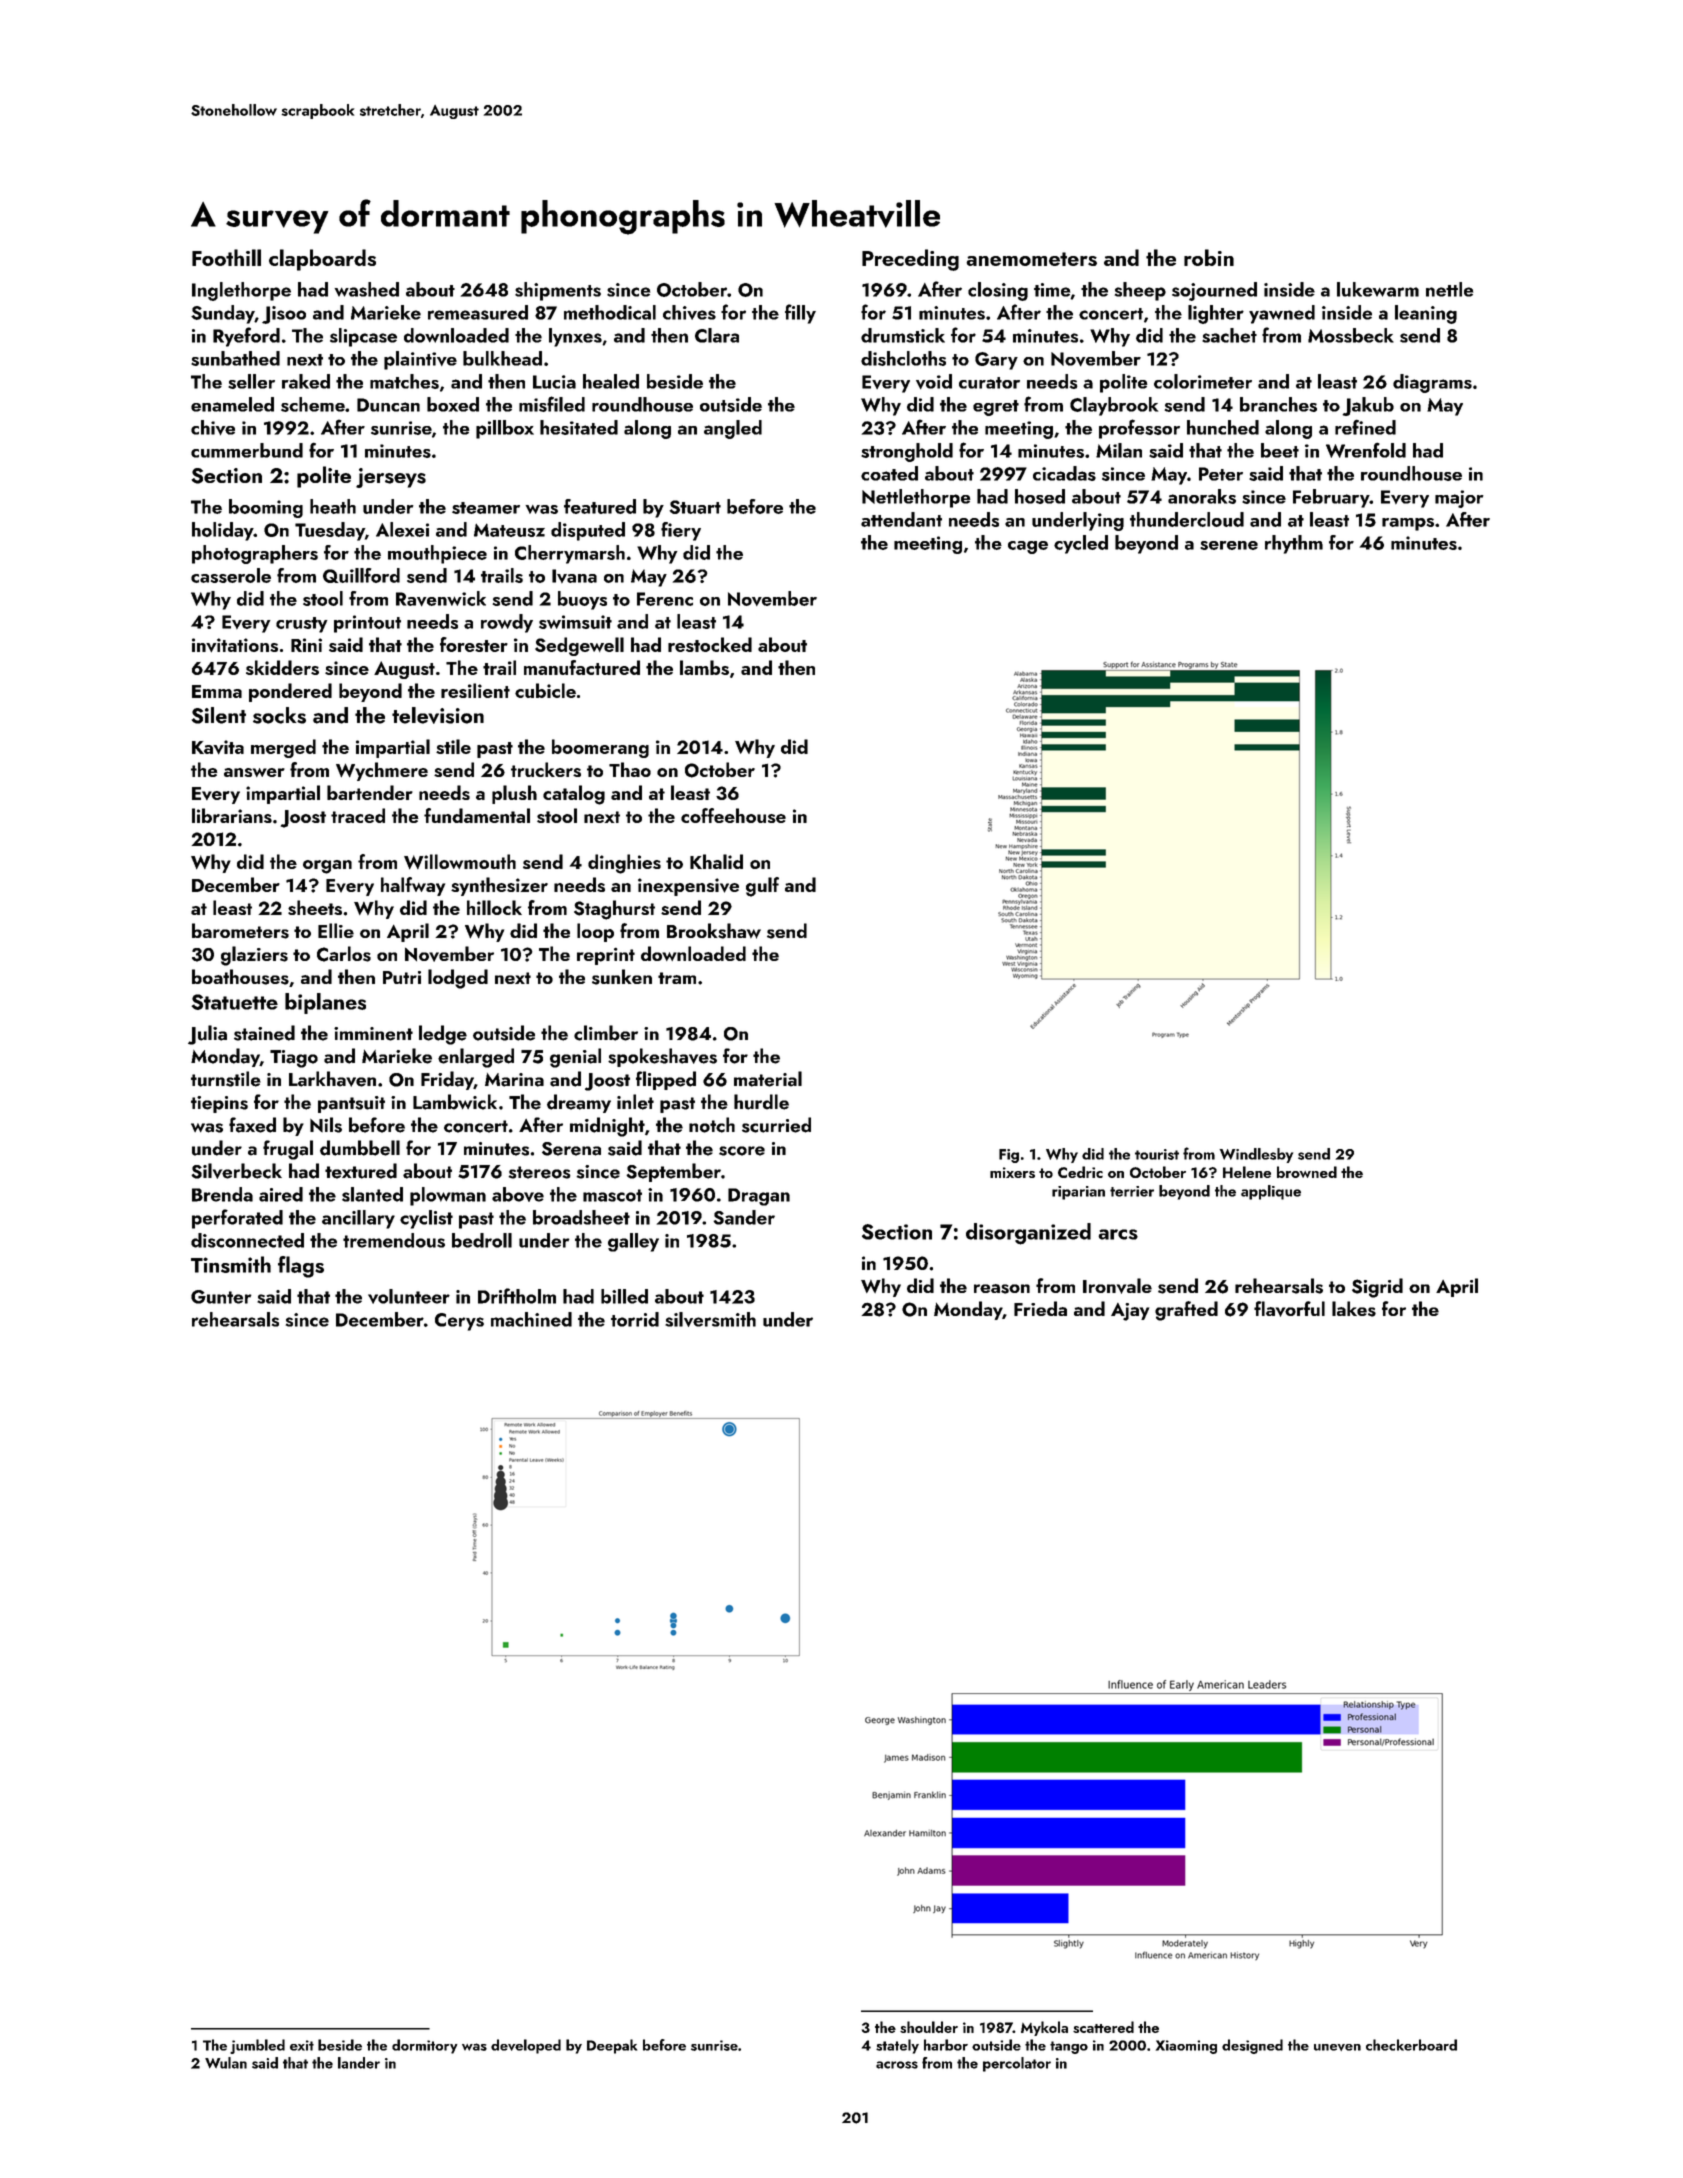 The width and height of the screenshot is (1683, 2178). Describe the element at coordinates (762, 887) in the screenshot. I see `gulf` at that location.
